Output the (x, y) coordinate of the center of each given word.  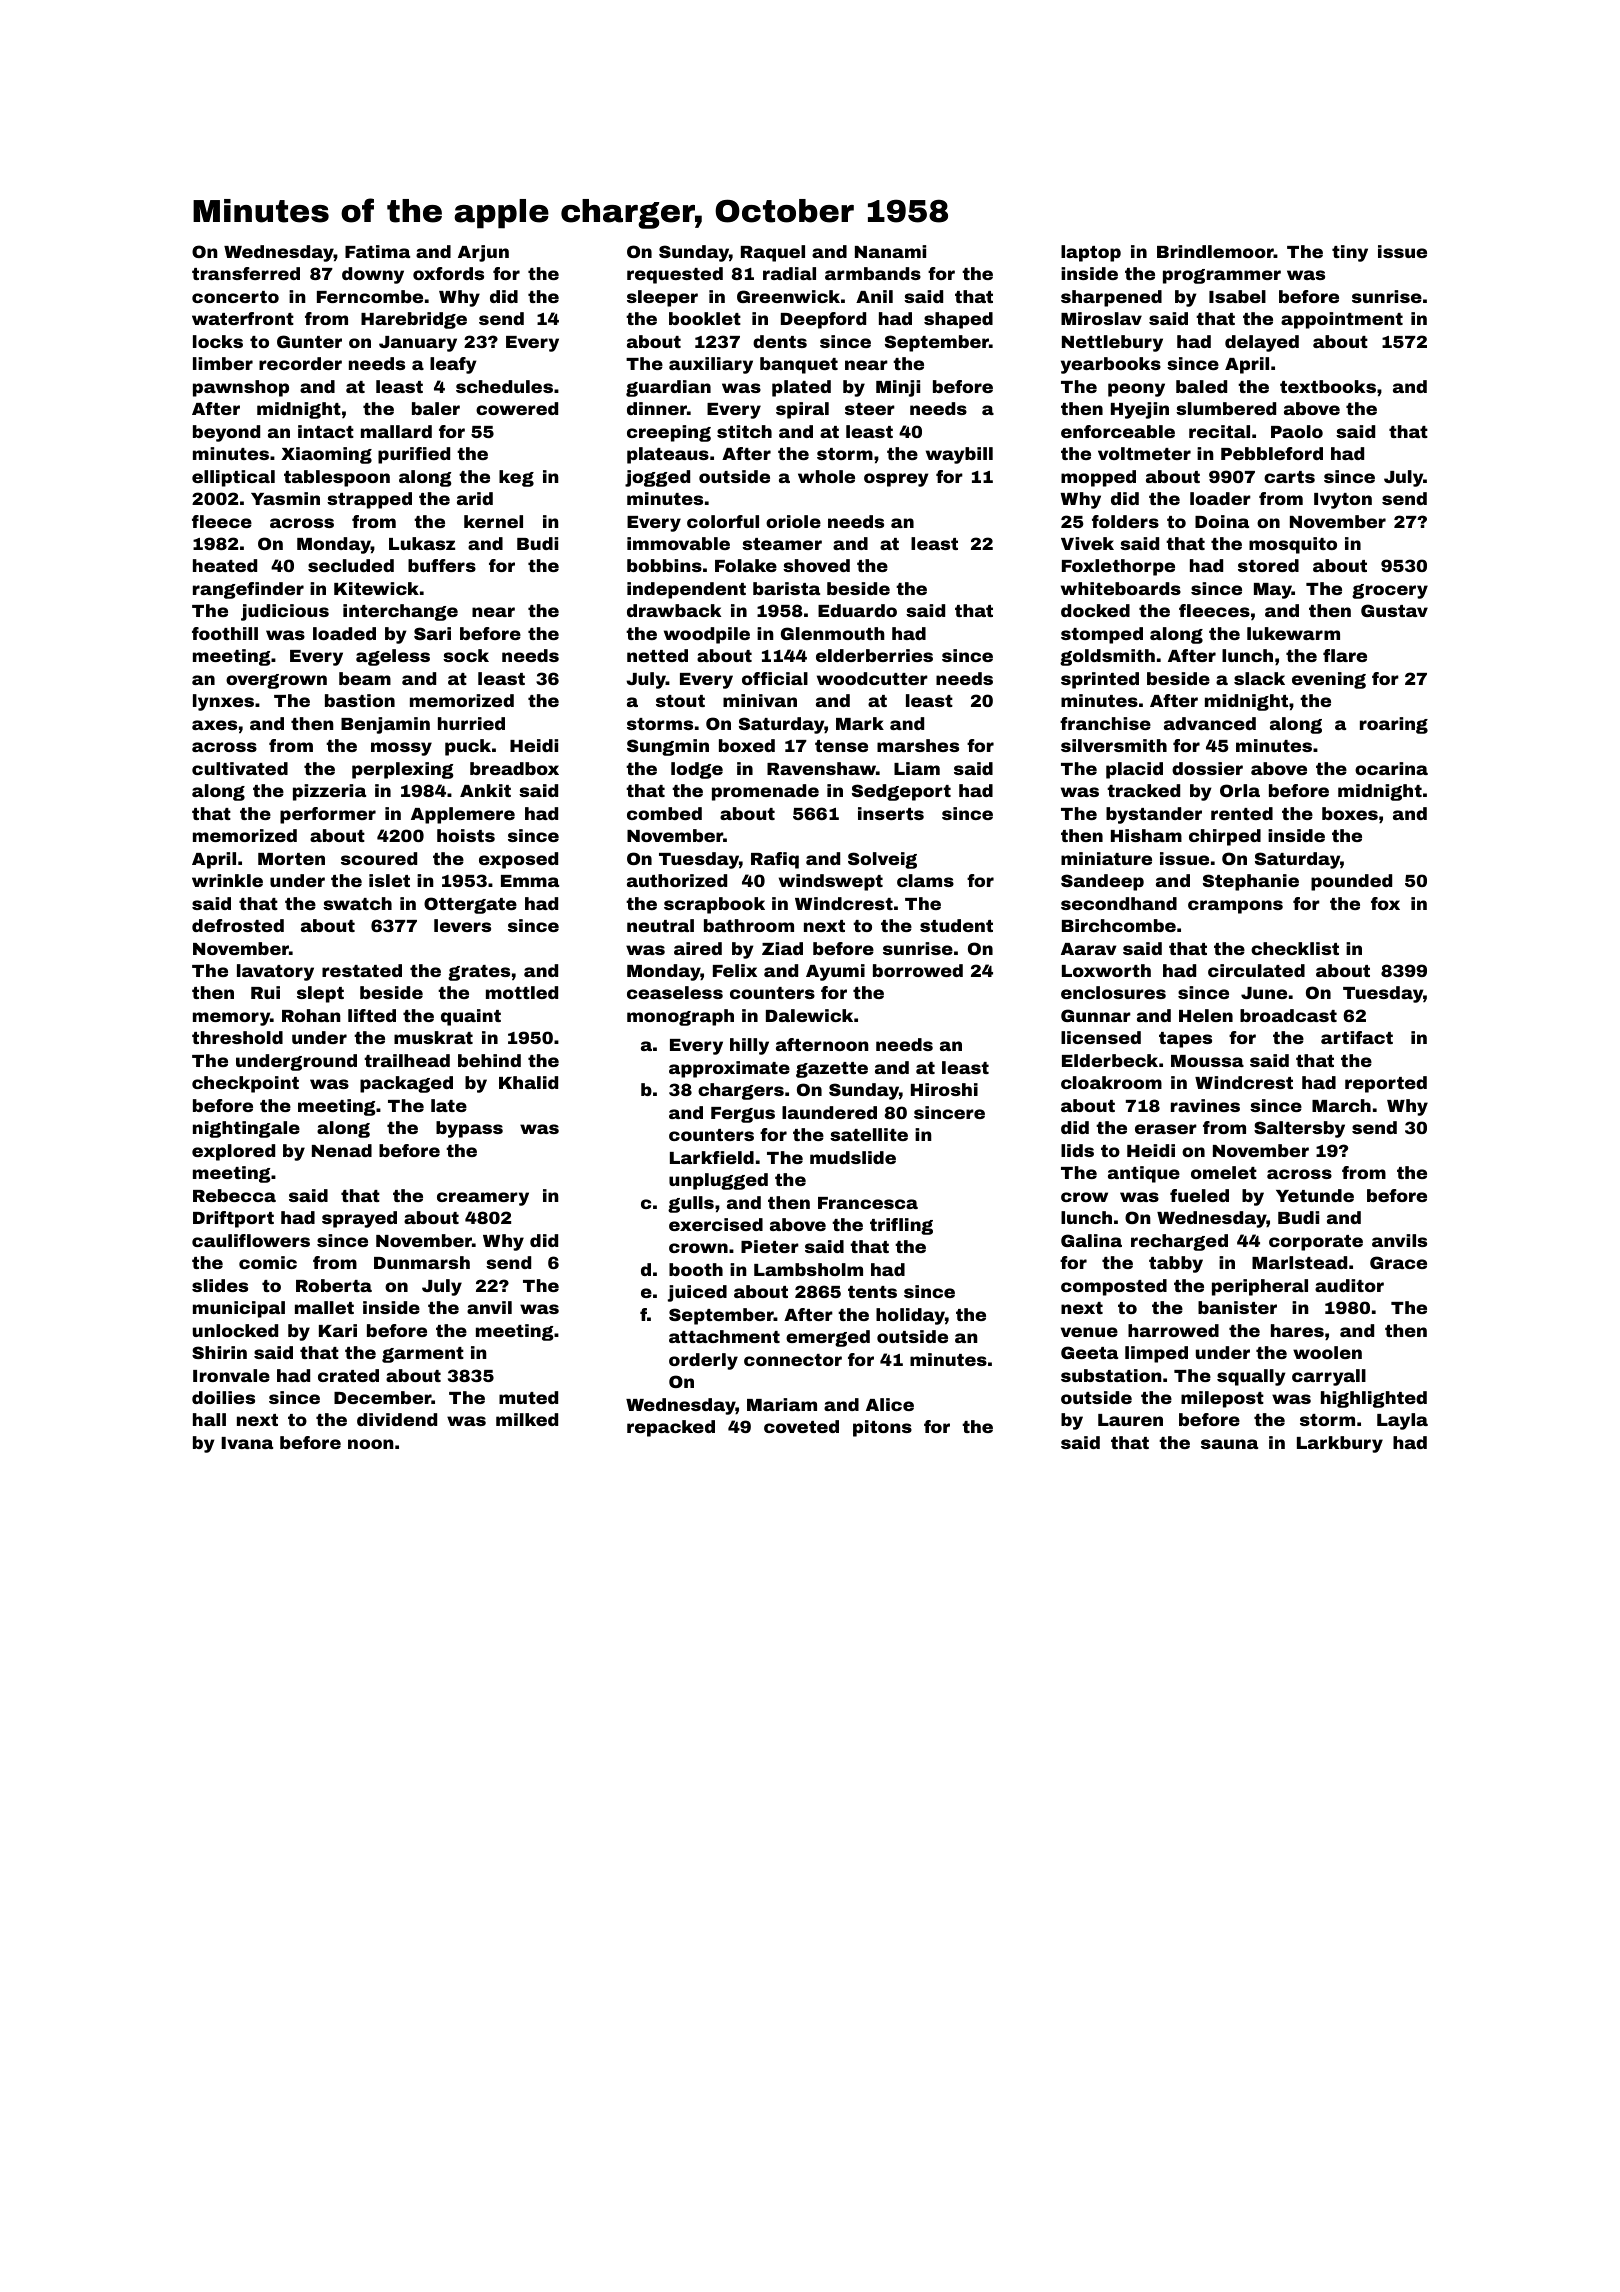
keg (516, 478)
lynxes (223, 702)
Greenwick (788, 296)
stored (1268, 565)
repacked (671, 1428)
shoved (816, 565)
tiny (1350, 253)
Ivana (247, 1443)
